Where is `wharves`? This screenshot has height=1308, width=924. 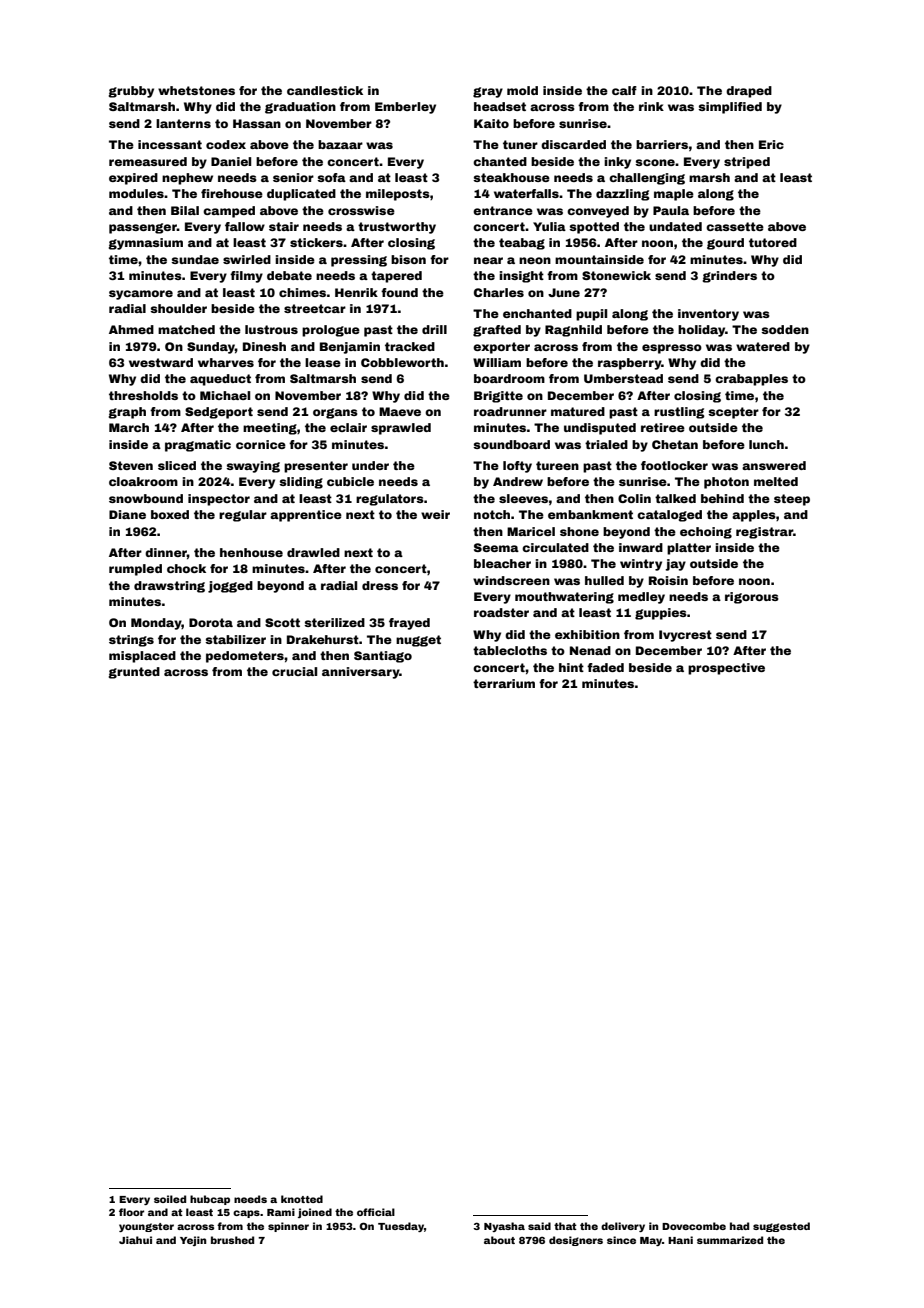
wharves is located at coordinates (226, 362).
